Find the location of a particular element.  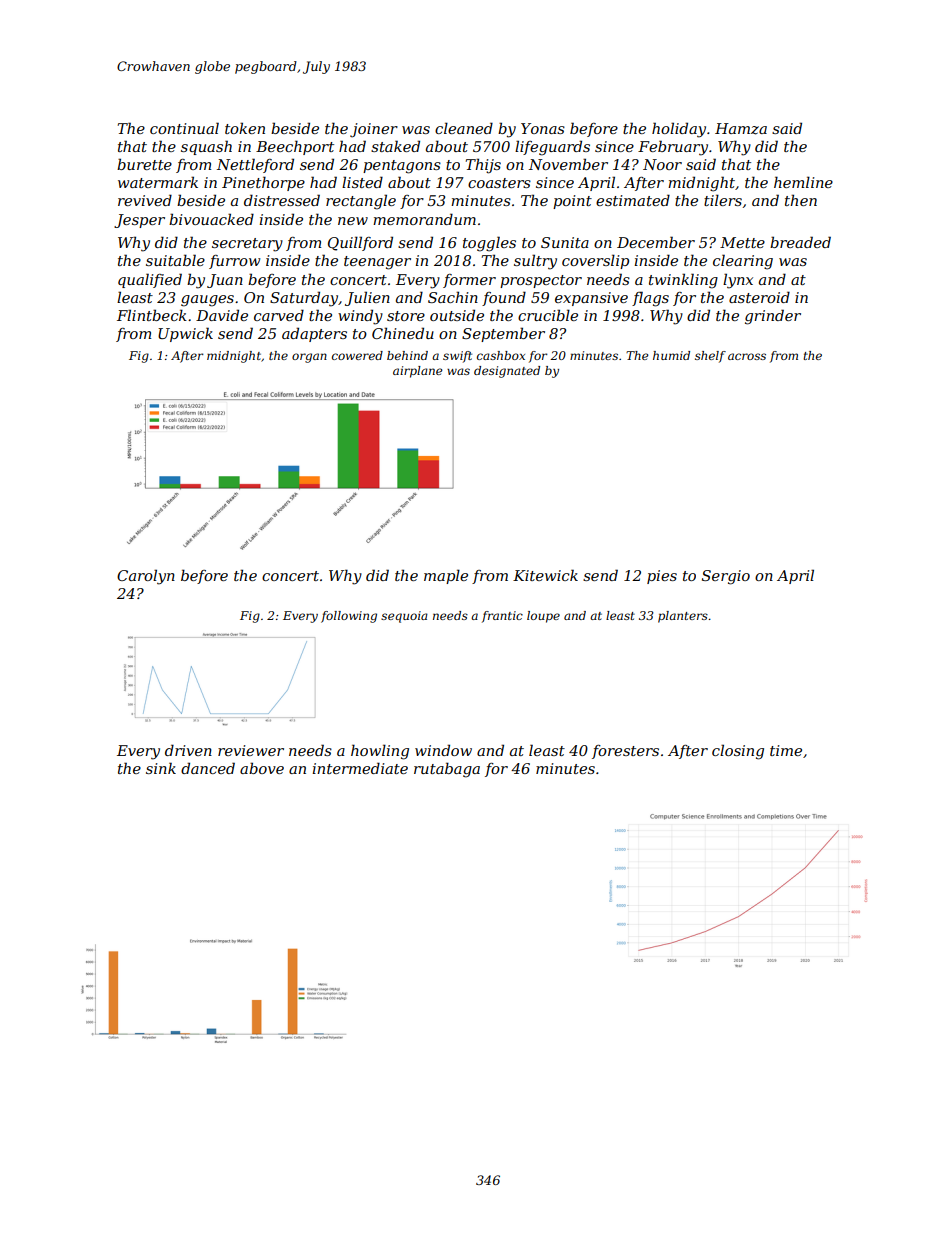

driven is located at coordinates (188, 750).
